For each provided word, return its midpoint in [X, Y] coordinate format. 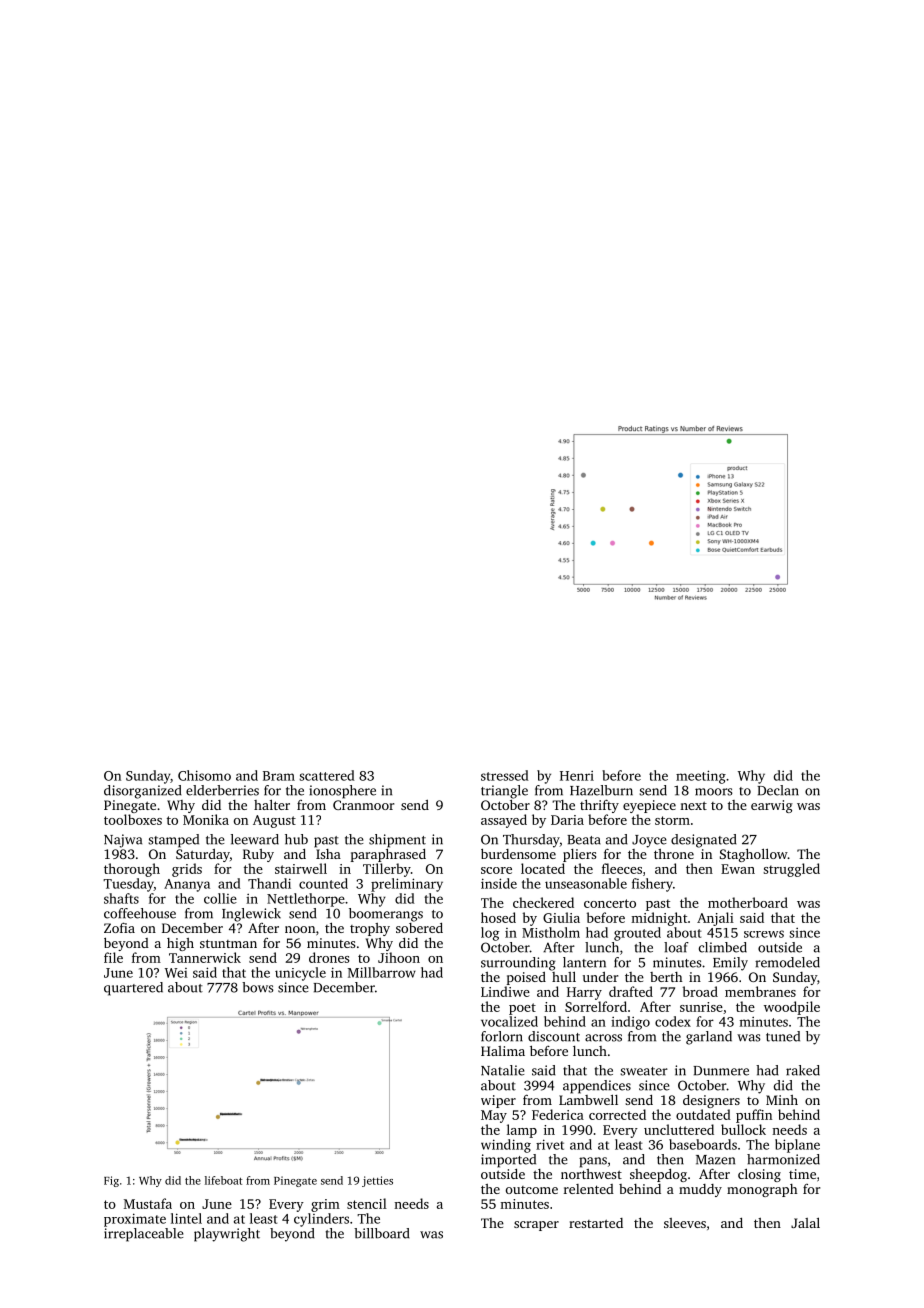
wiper [498, 1101]
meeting [701, 777]
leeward [255, 839]
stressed [505, 775]
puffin [754, 1116]
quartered [133, 989]
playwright [227, 1235]
